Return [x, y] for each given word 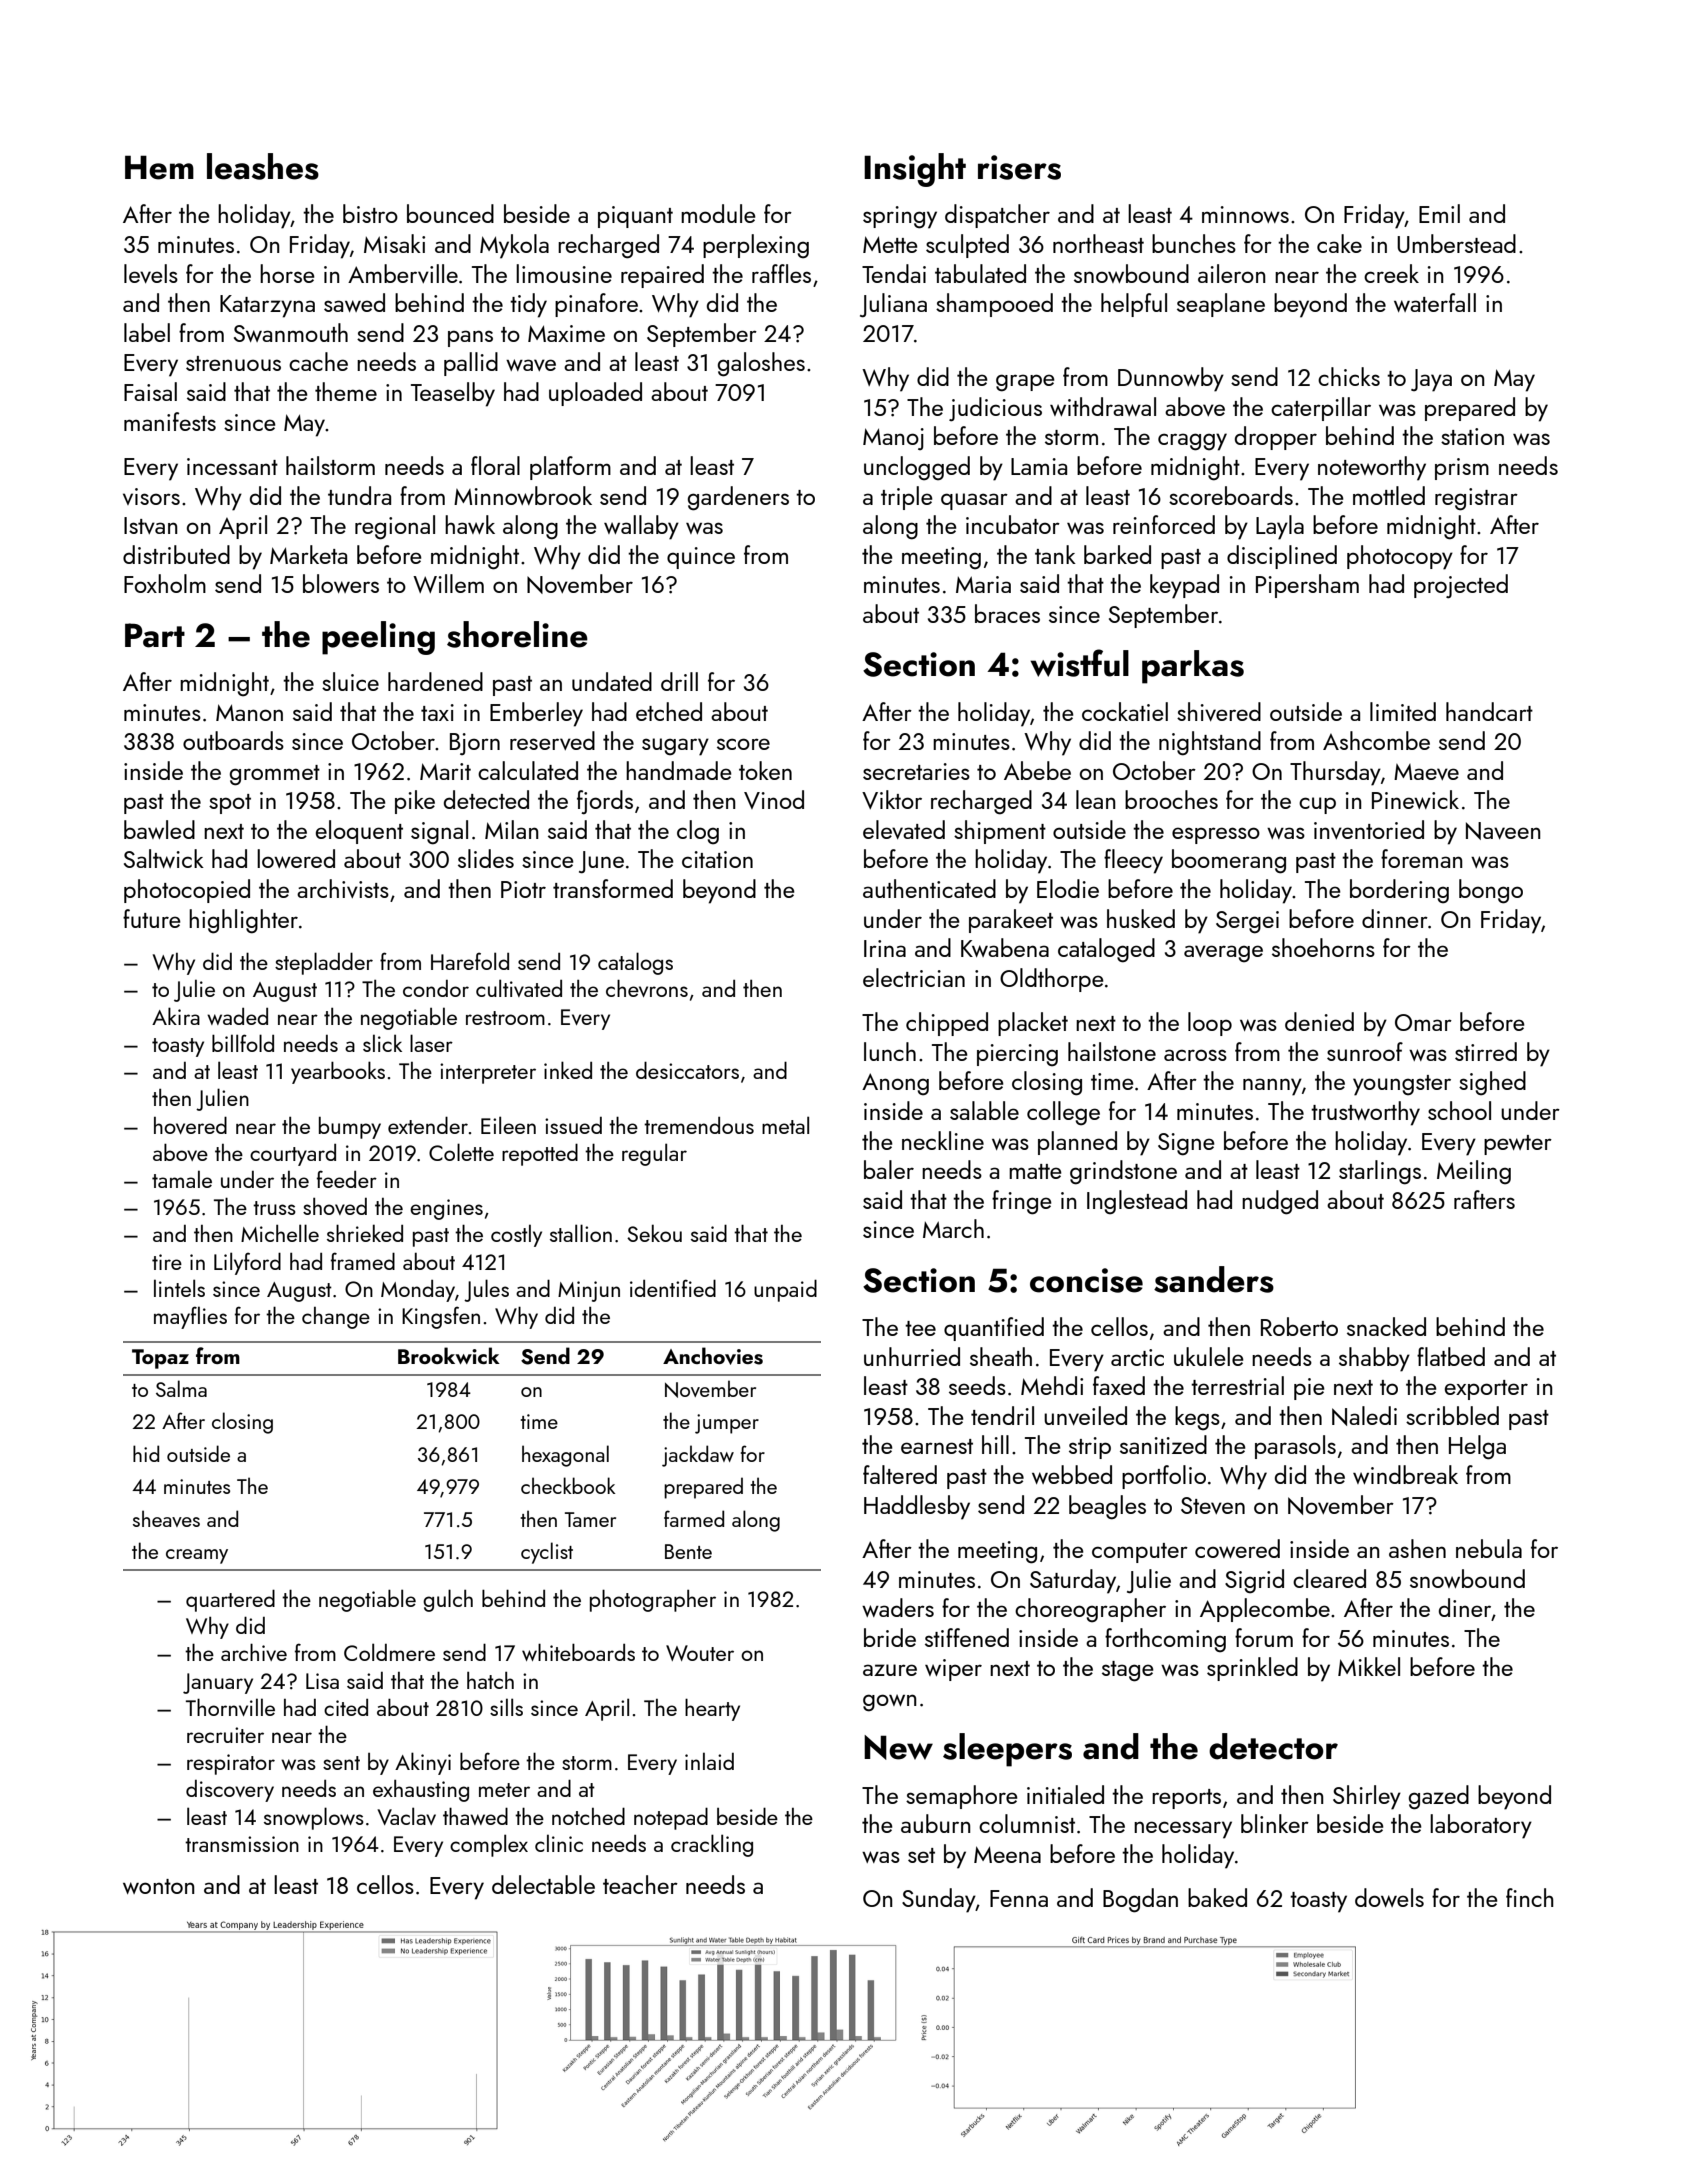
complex [489, 1845]
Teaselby [453, 394]
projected [1461, 586]
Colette [461, 1152]
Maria [983, 584]
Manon [249, 712]
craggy [1192, 442]
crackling [712, 1845]
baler [889, 1169]
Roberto [1299, 1326]
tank [1055, 554]
